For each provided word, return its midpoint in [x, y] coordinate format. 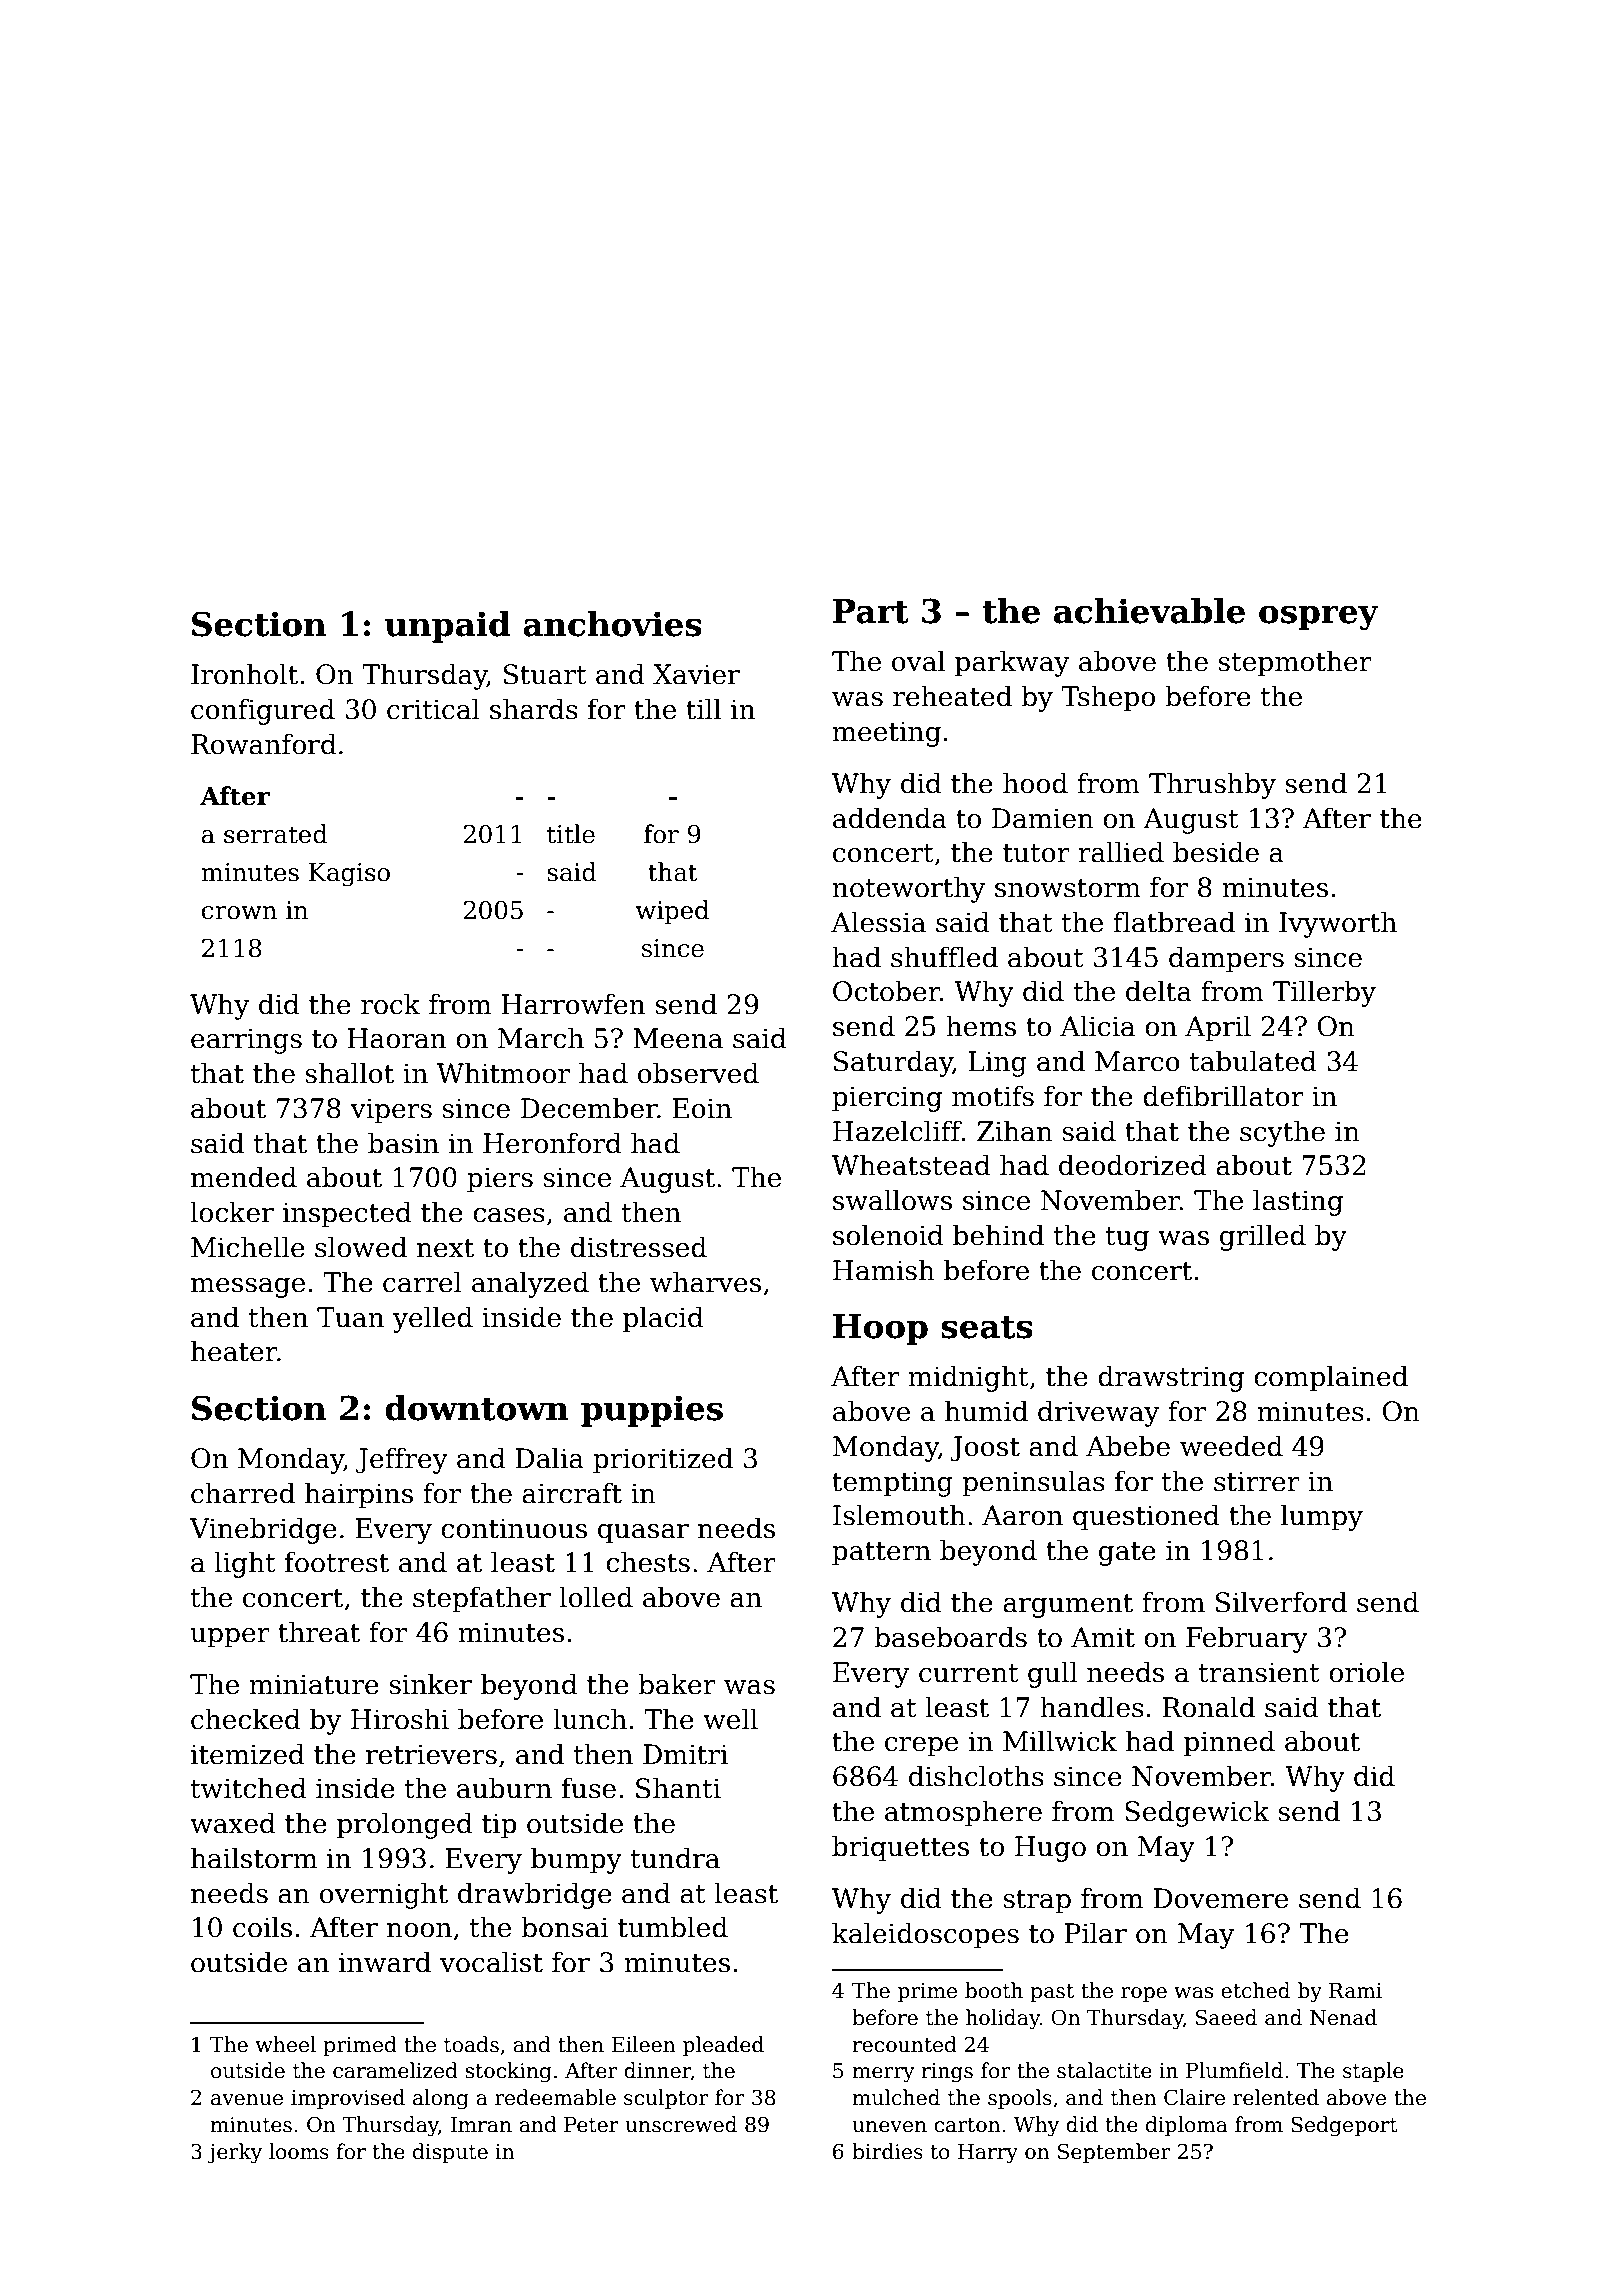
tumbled [673, 1927]
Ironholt [244, 674]
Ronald [1208, 1707]
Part [871, 611]
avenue [247, 2100]
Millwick [1060, 1741]
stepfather [482, 1599]
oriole [1366, 1672]
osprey [1319, 617]
